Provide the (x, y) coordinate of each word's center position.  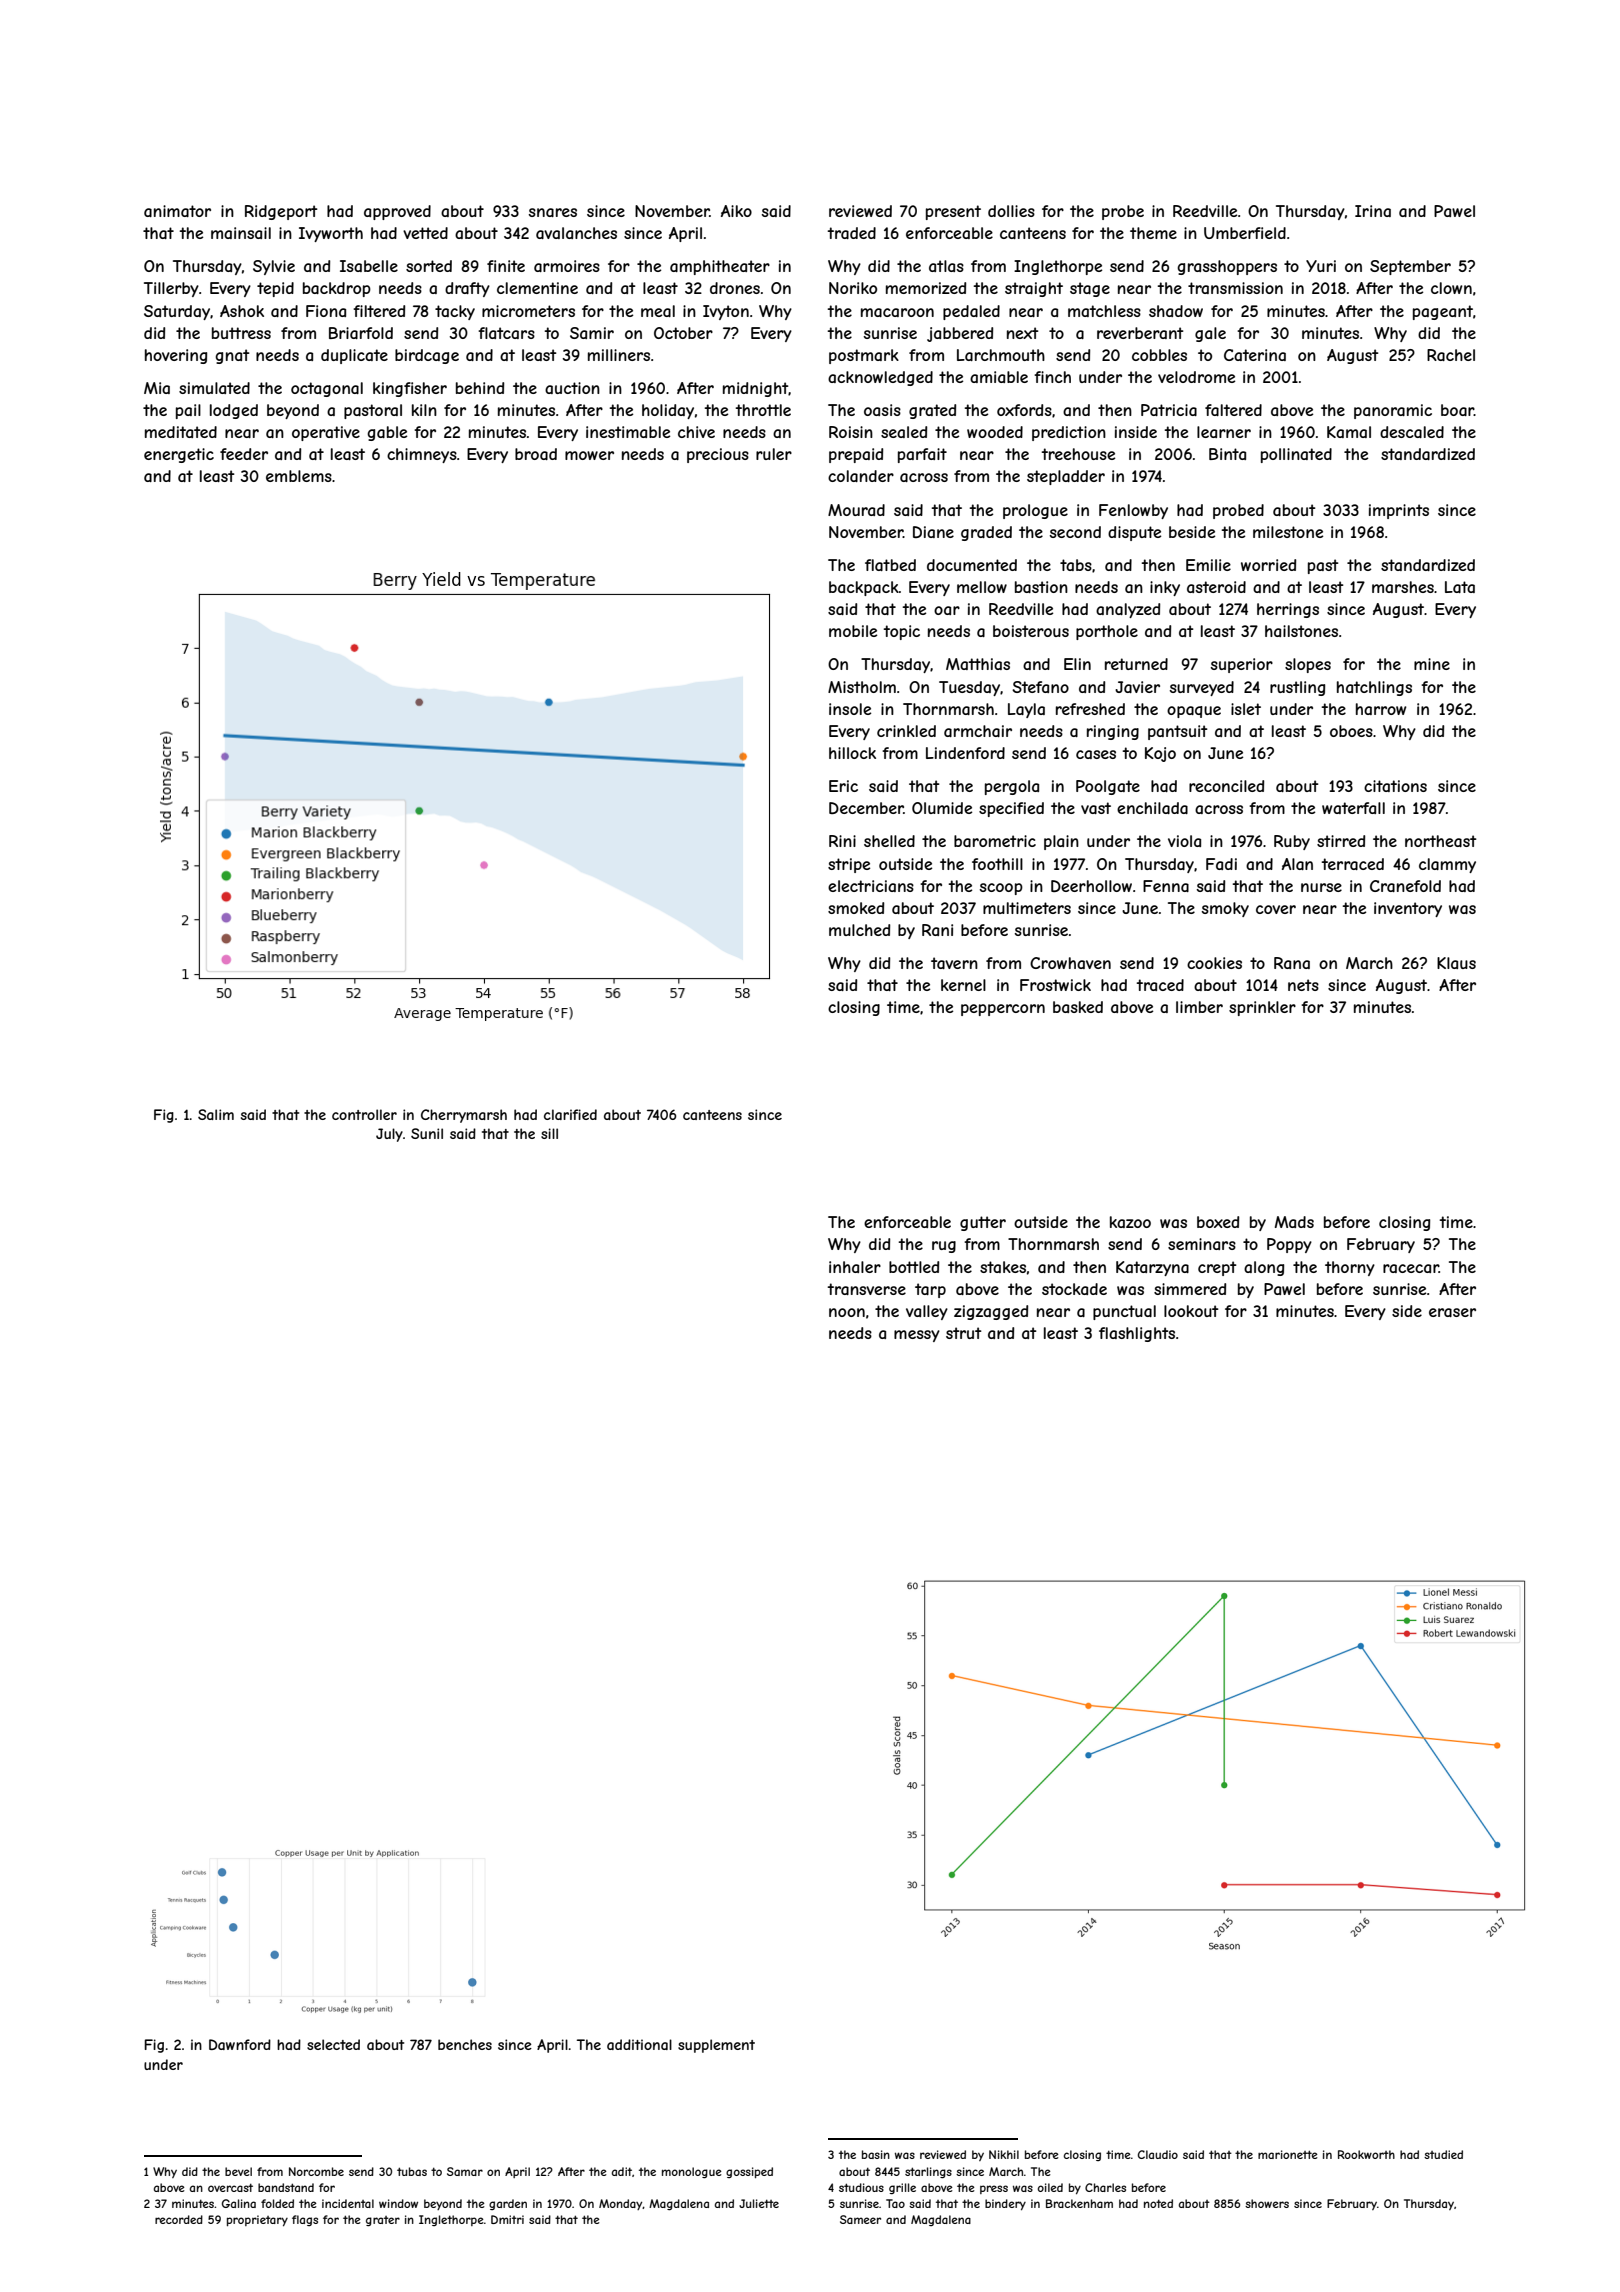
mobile (853, 631)
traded (851, 233)
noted (1158, 2203)
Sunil (427, 1133)
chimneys (422, 455)
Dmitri (507, 2219)
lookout (1191, 1311)
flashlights (1137, 1334)
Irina (1373, 211)
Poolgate (1108, 787)
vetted (425, 233)
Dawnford (240, 2044)
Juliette (759, 2203)
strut (964, 1333)
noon (847, 1312)
